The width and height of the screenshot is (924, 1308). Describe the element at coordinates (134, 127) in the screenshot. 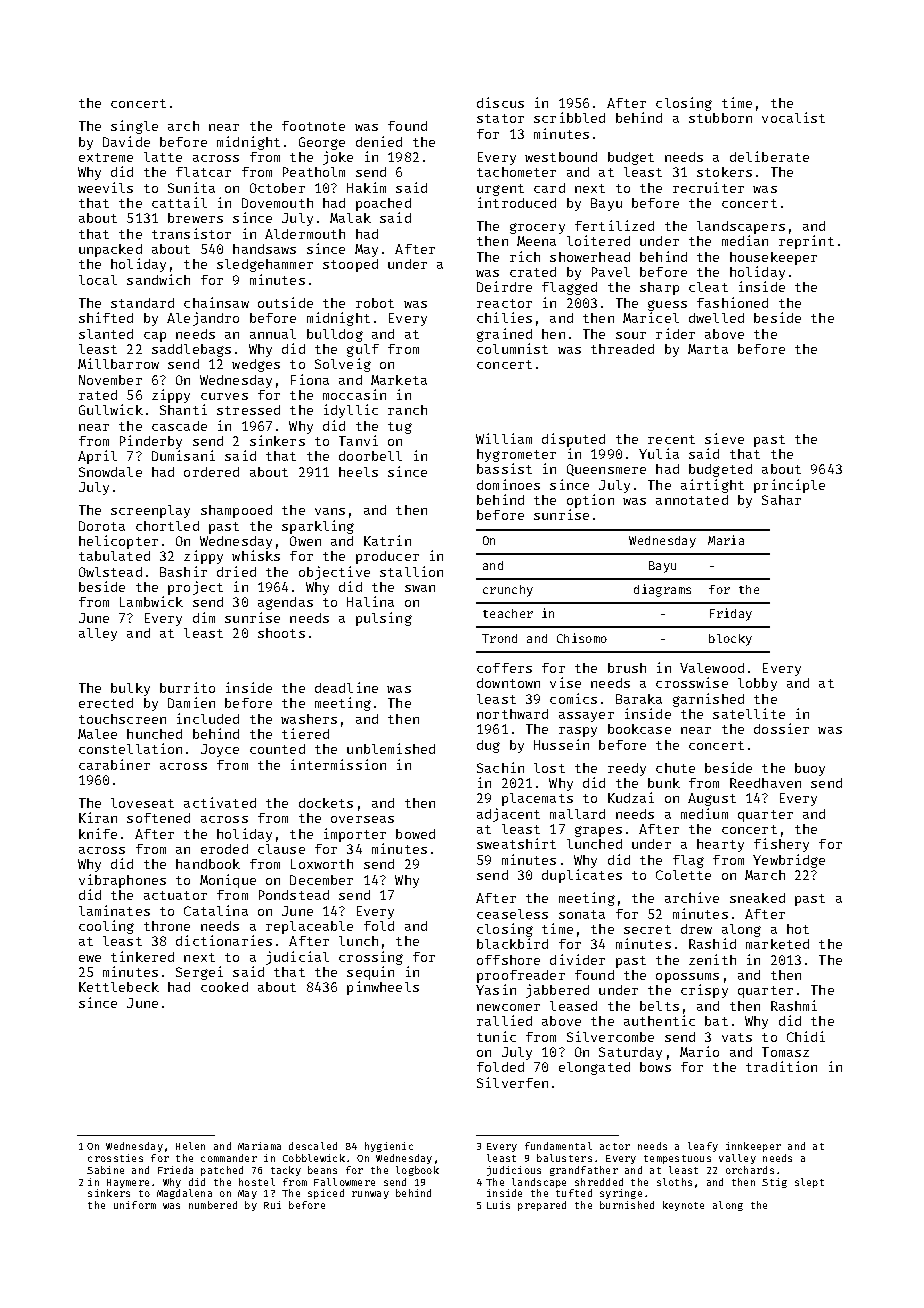

I see `single` at that location.
